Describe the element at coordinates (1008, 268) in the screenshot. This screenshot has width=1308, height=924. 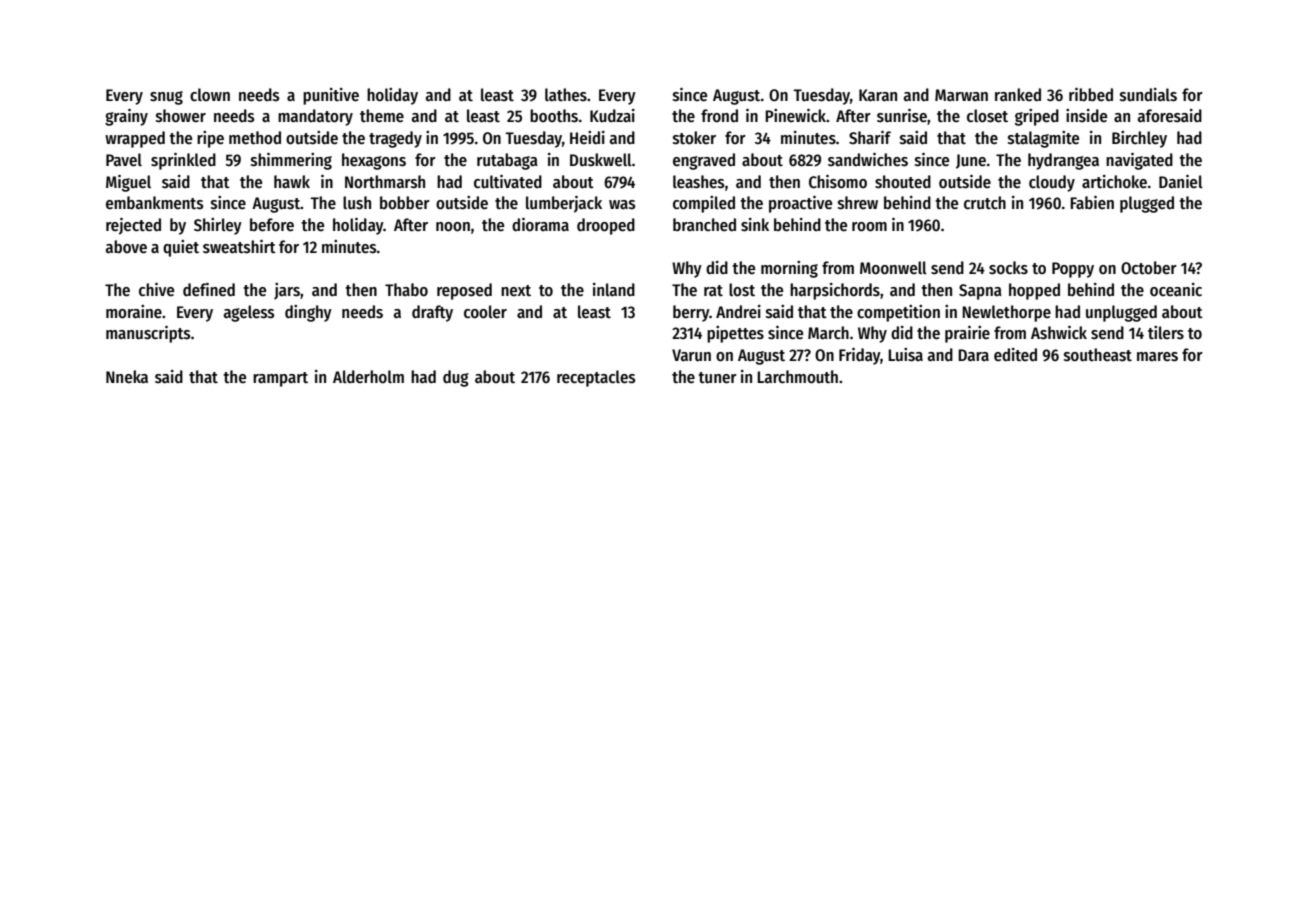
I see `socks` at that location.
